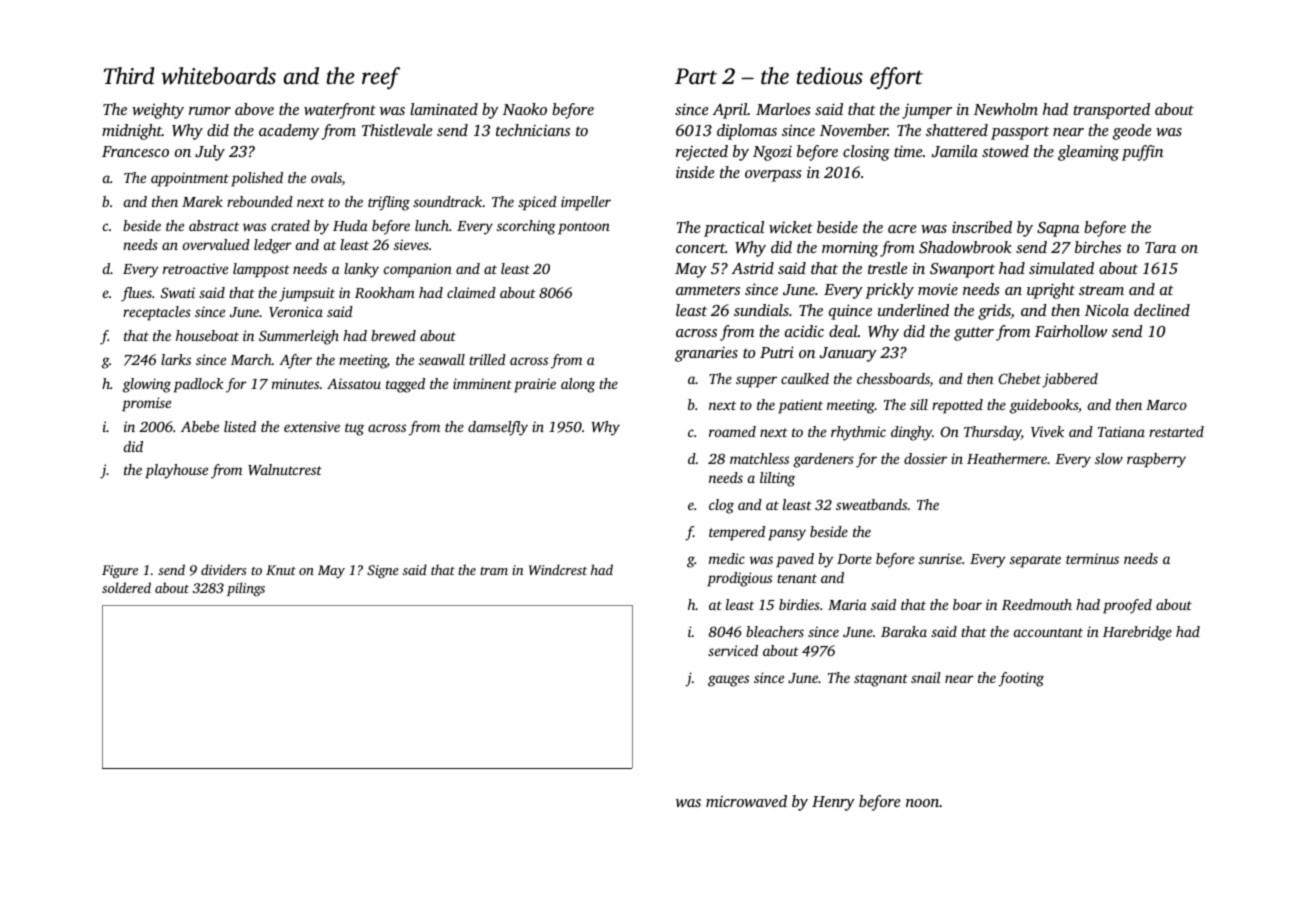 The width and height of the image is (1308, 924). What do you see at coordinates (354, 383) in the image?
I see `Aissatou` at bounding box center [354, 383].
